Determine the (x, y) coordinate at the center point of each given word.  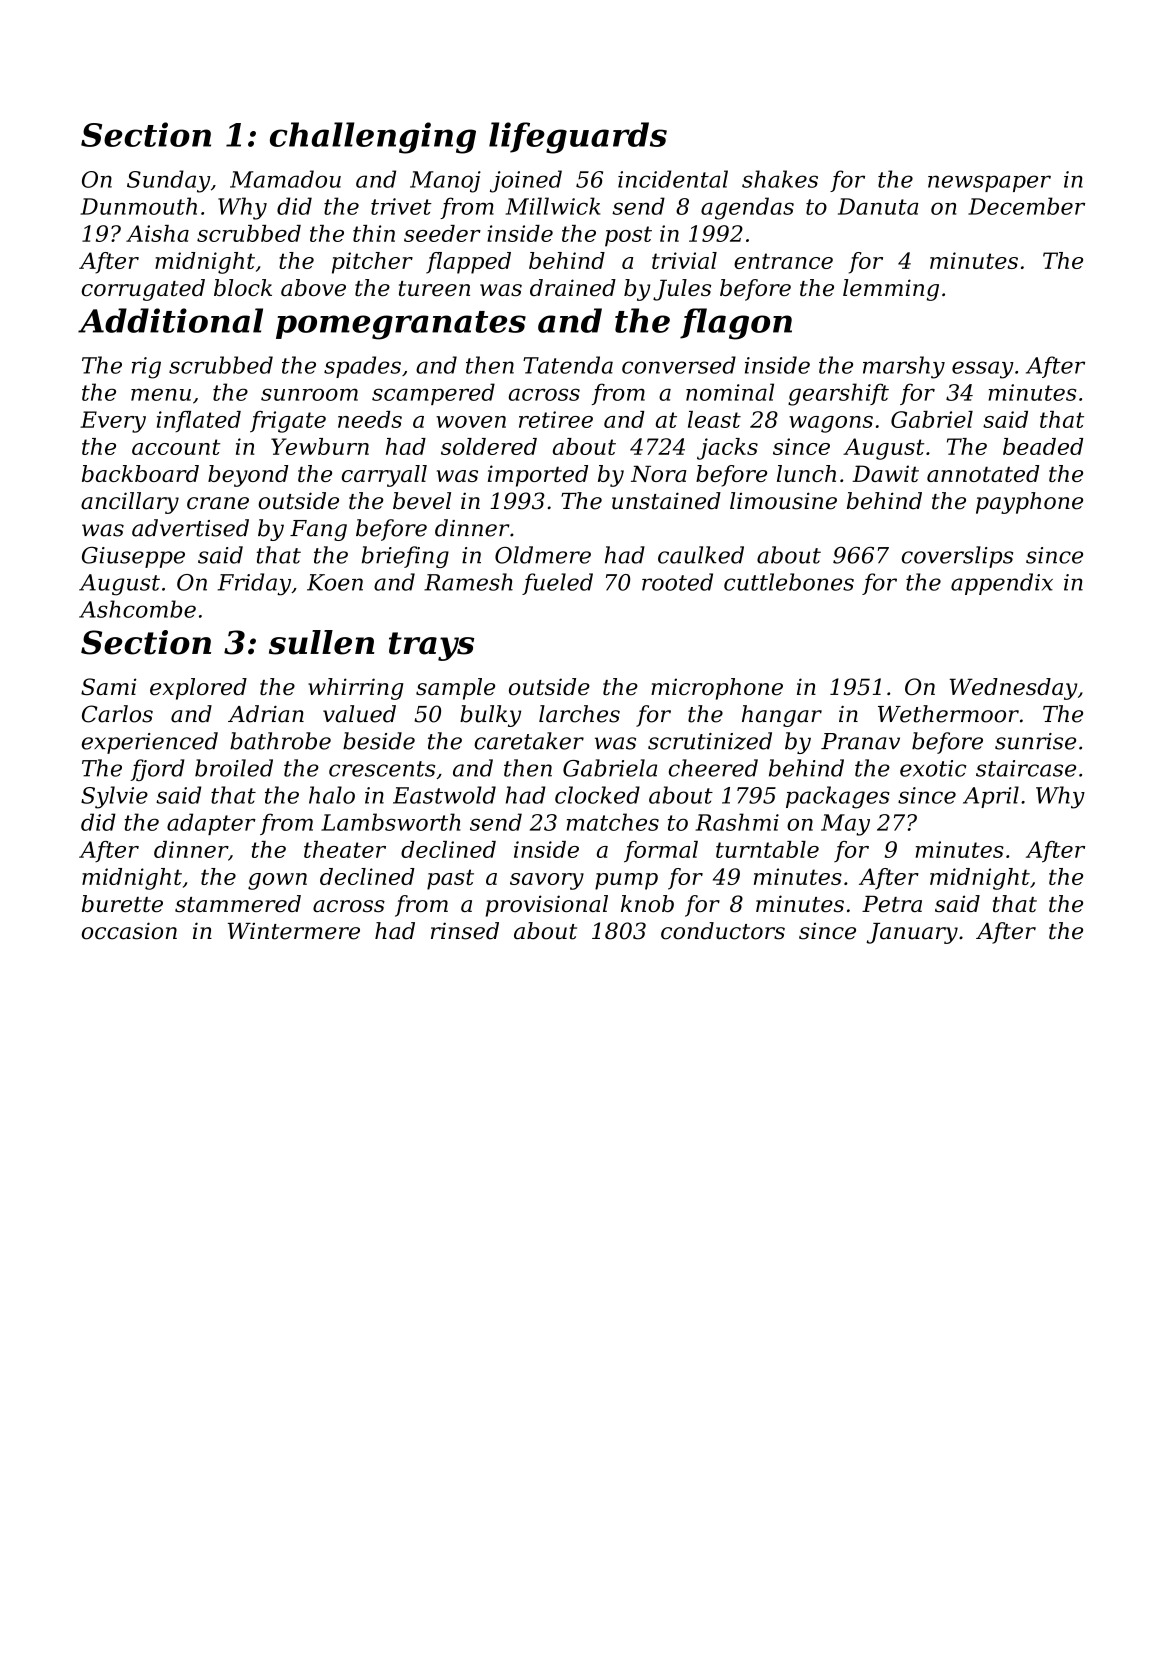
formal (661, 852)
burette (122, 903)
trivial (684, 260)
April (991, 797)
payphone (1029, 503)
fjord (157, 770)
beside (379, 741)
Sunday (168, 181)
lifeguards (578, 138)
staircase (1026, 768)
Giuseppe (133, 557)
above (313, 287)
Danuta (878, 206)
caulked (701, 555)
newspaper (989, 183)
